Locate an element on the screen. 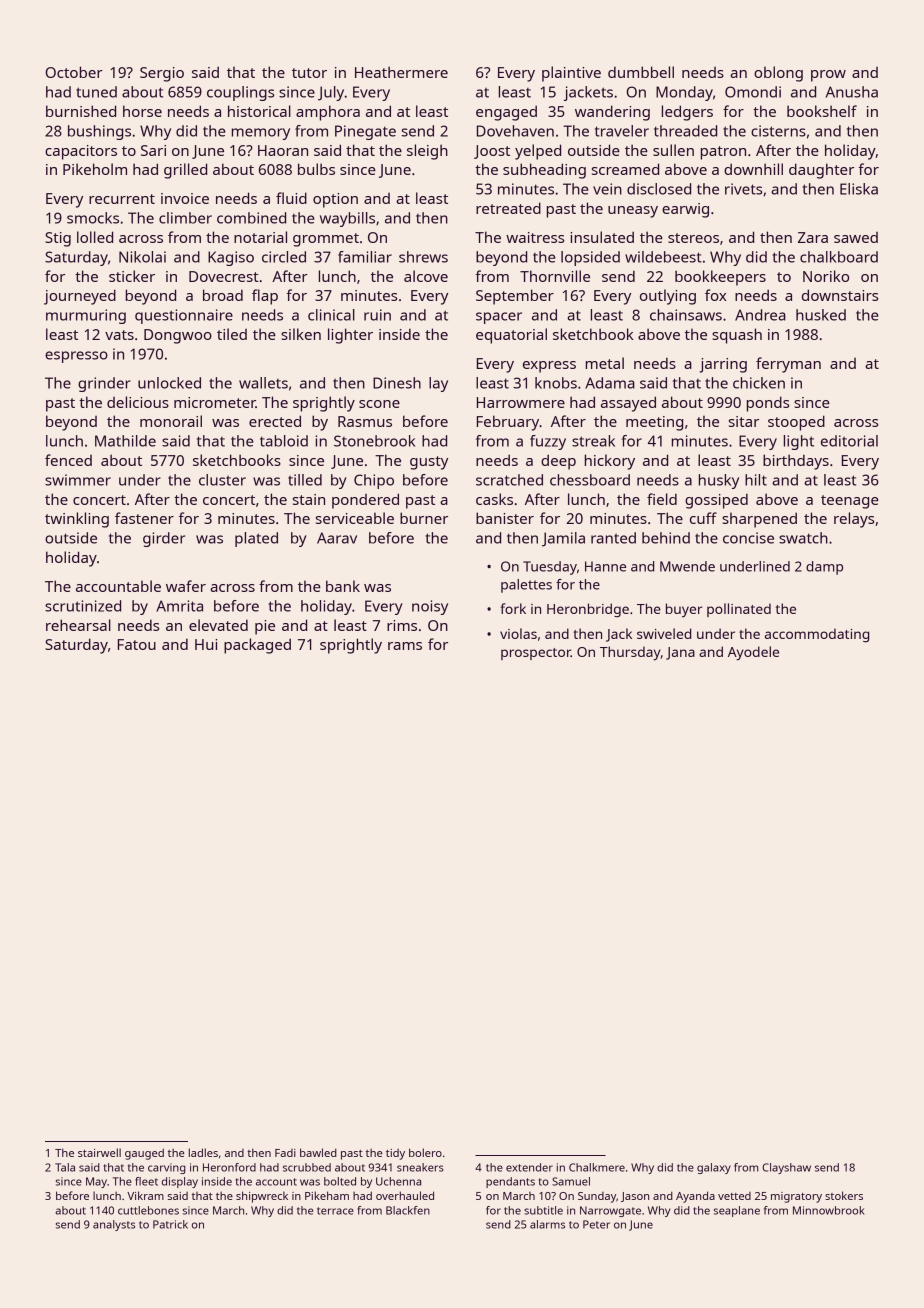  alarms is located at coordinates (547, 1224).
